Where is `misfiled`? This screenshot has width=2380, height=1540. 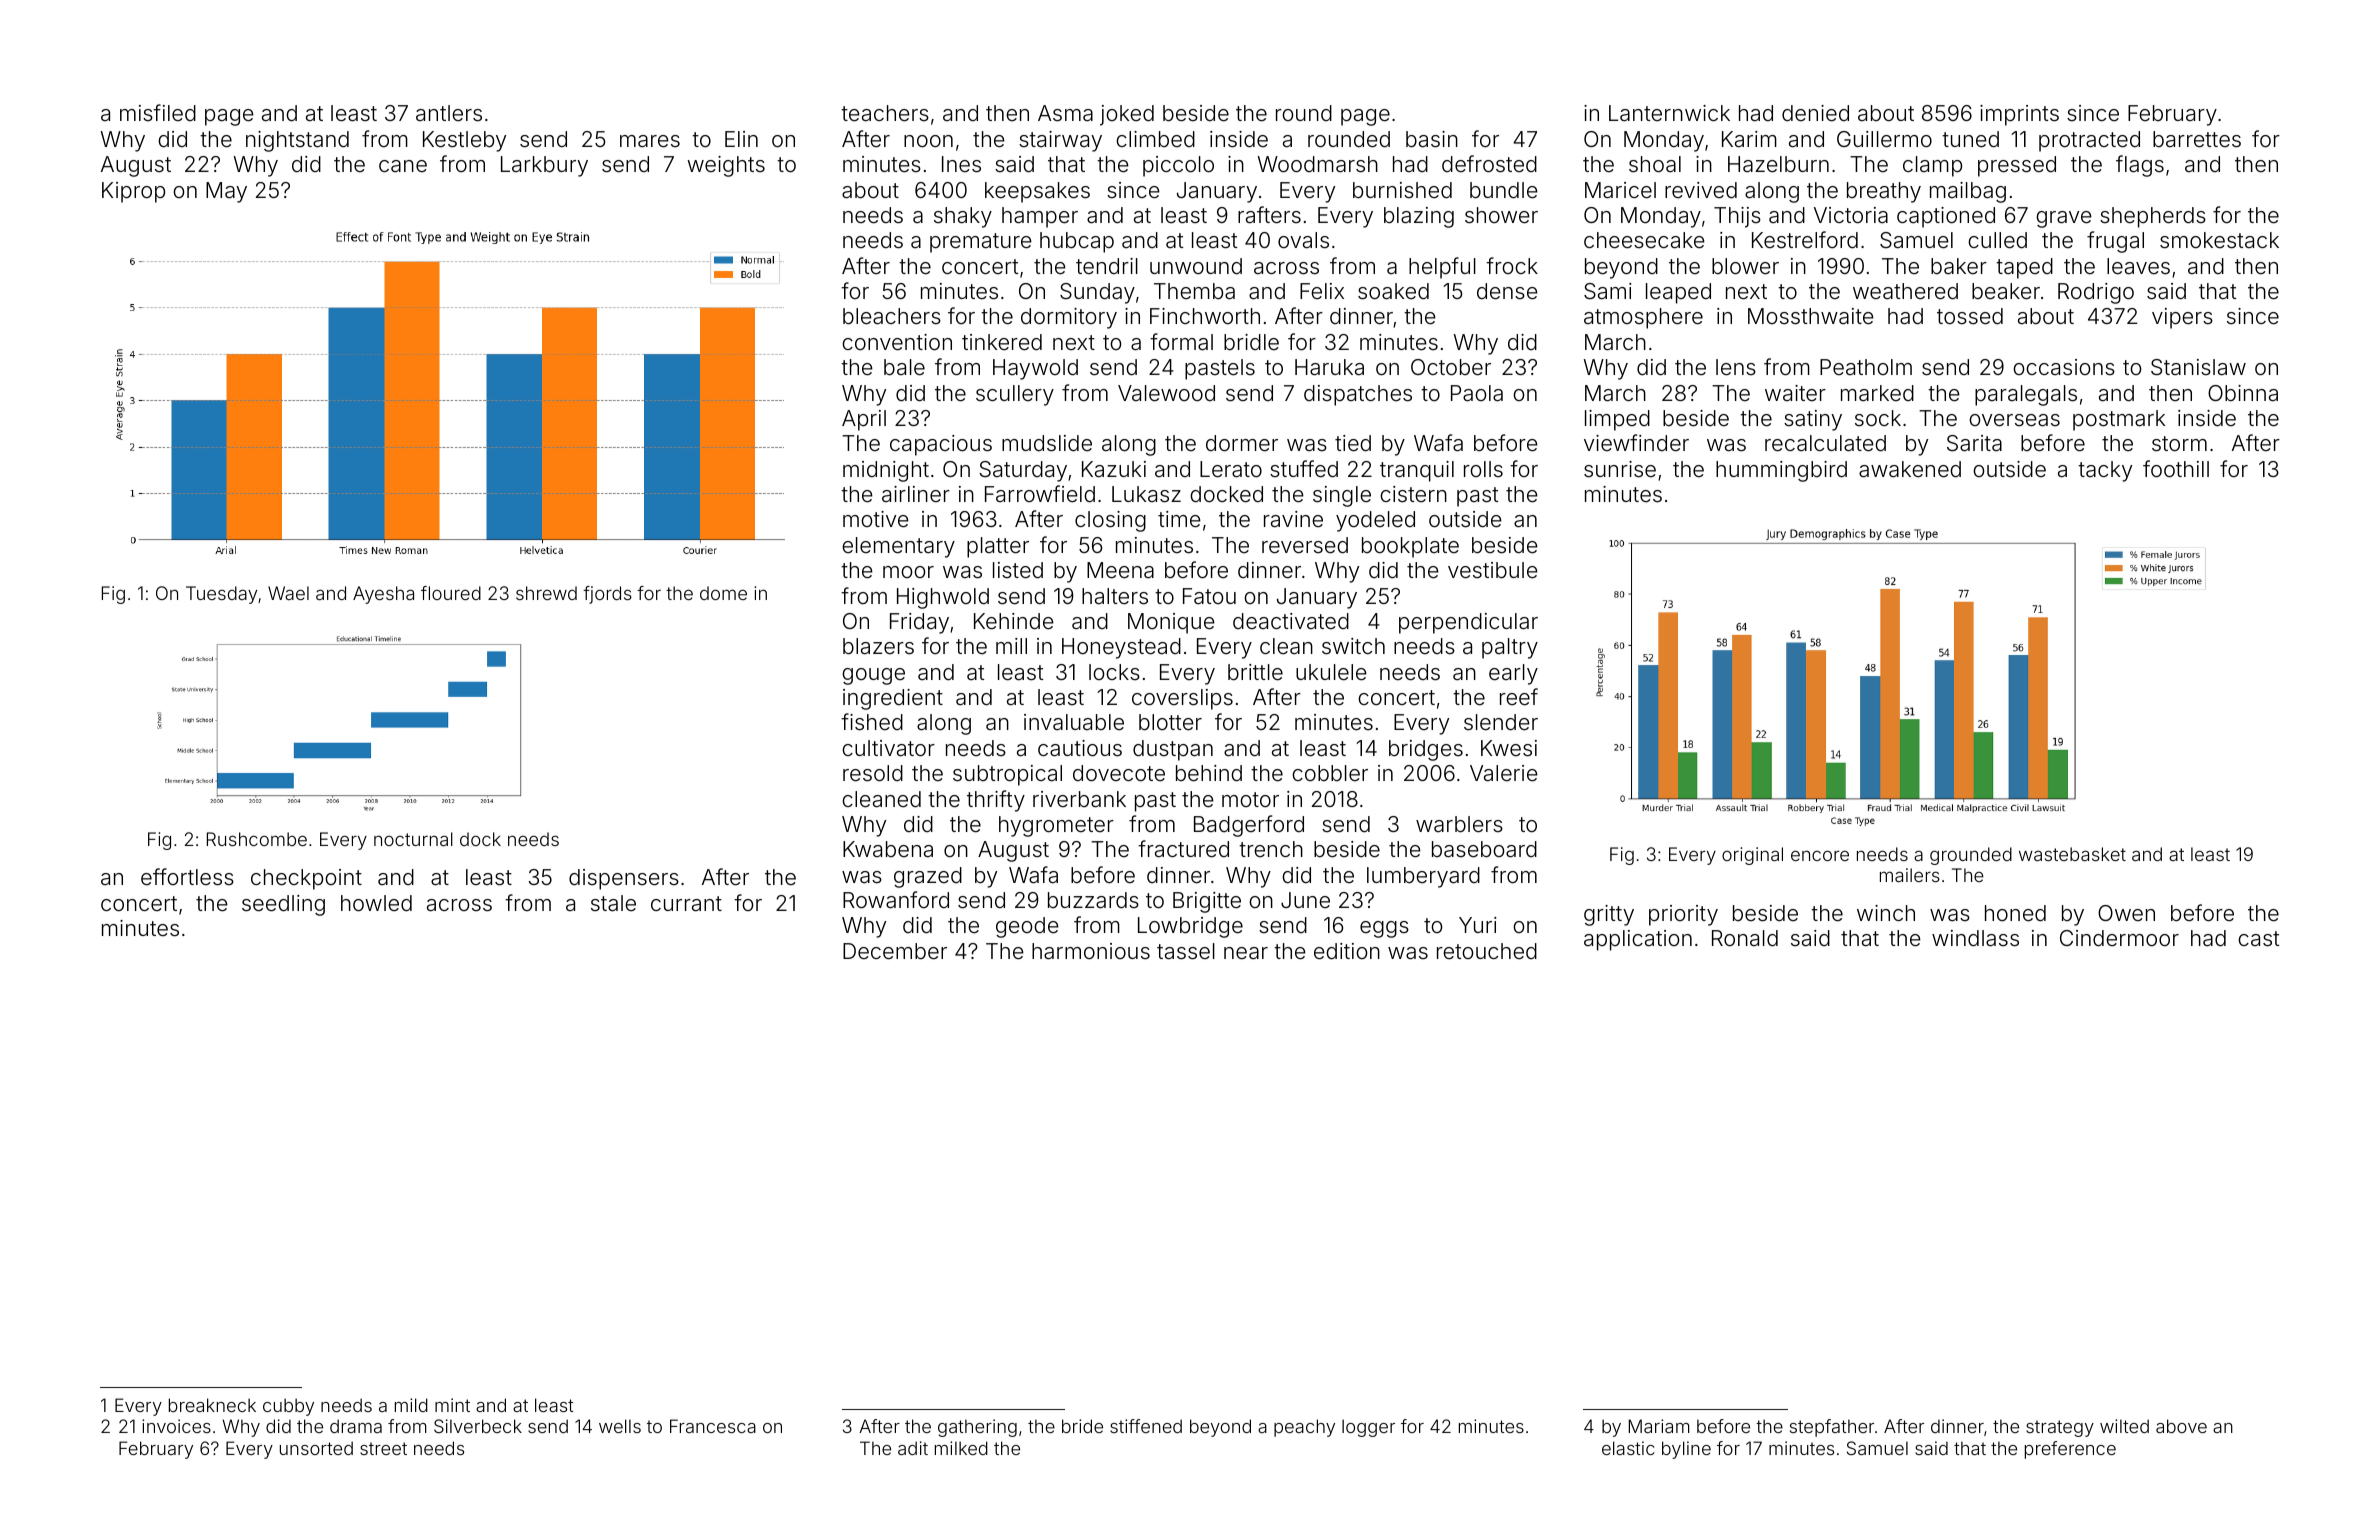
misfiled is located at coordinates (158, 112).
